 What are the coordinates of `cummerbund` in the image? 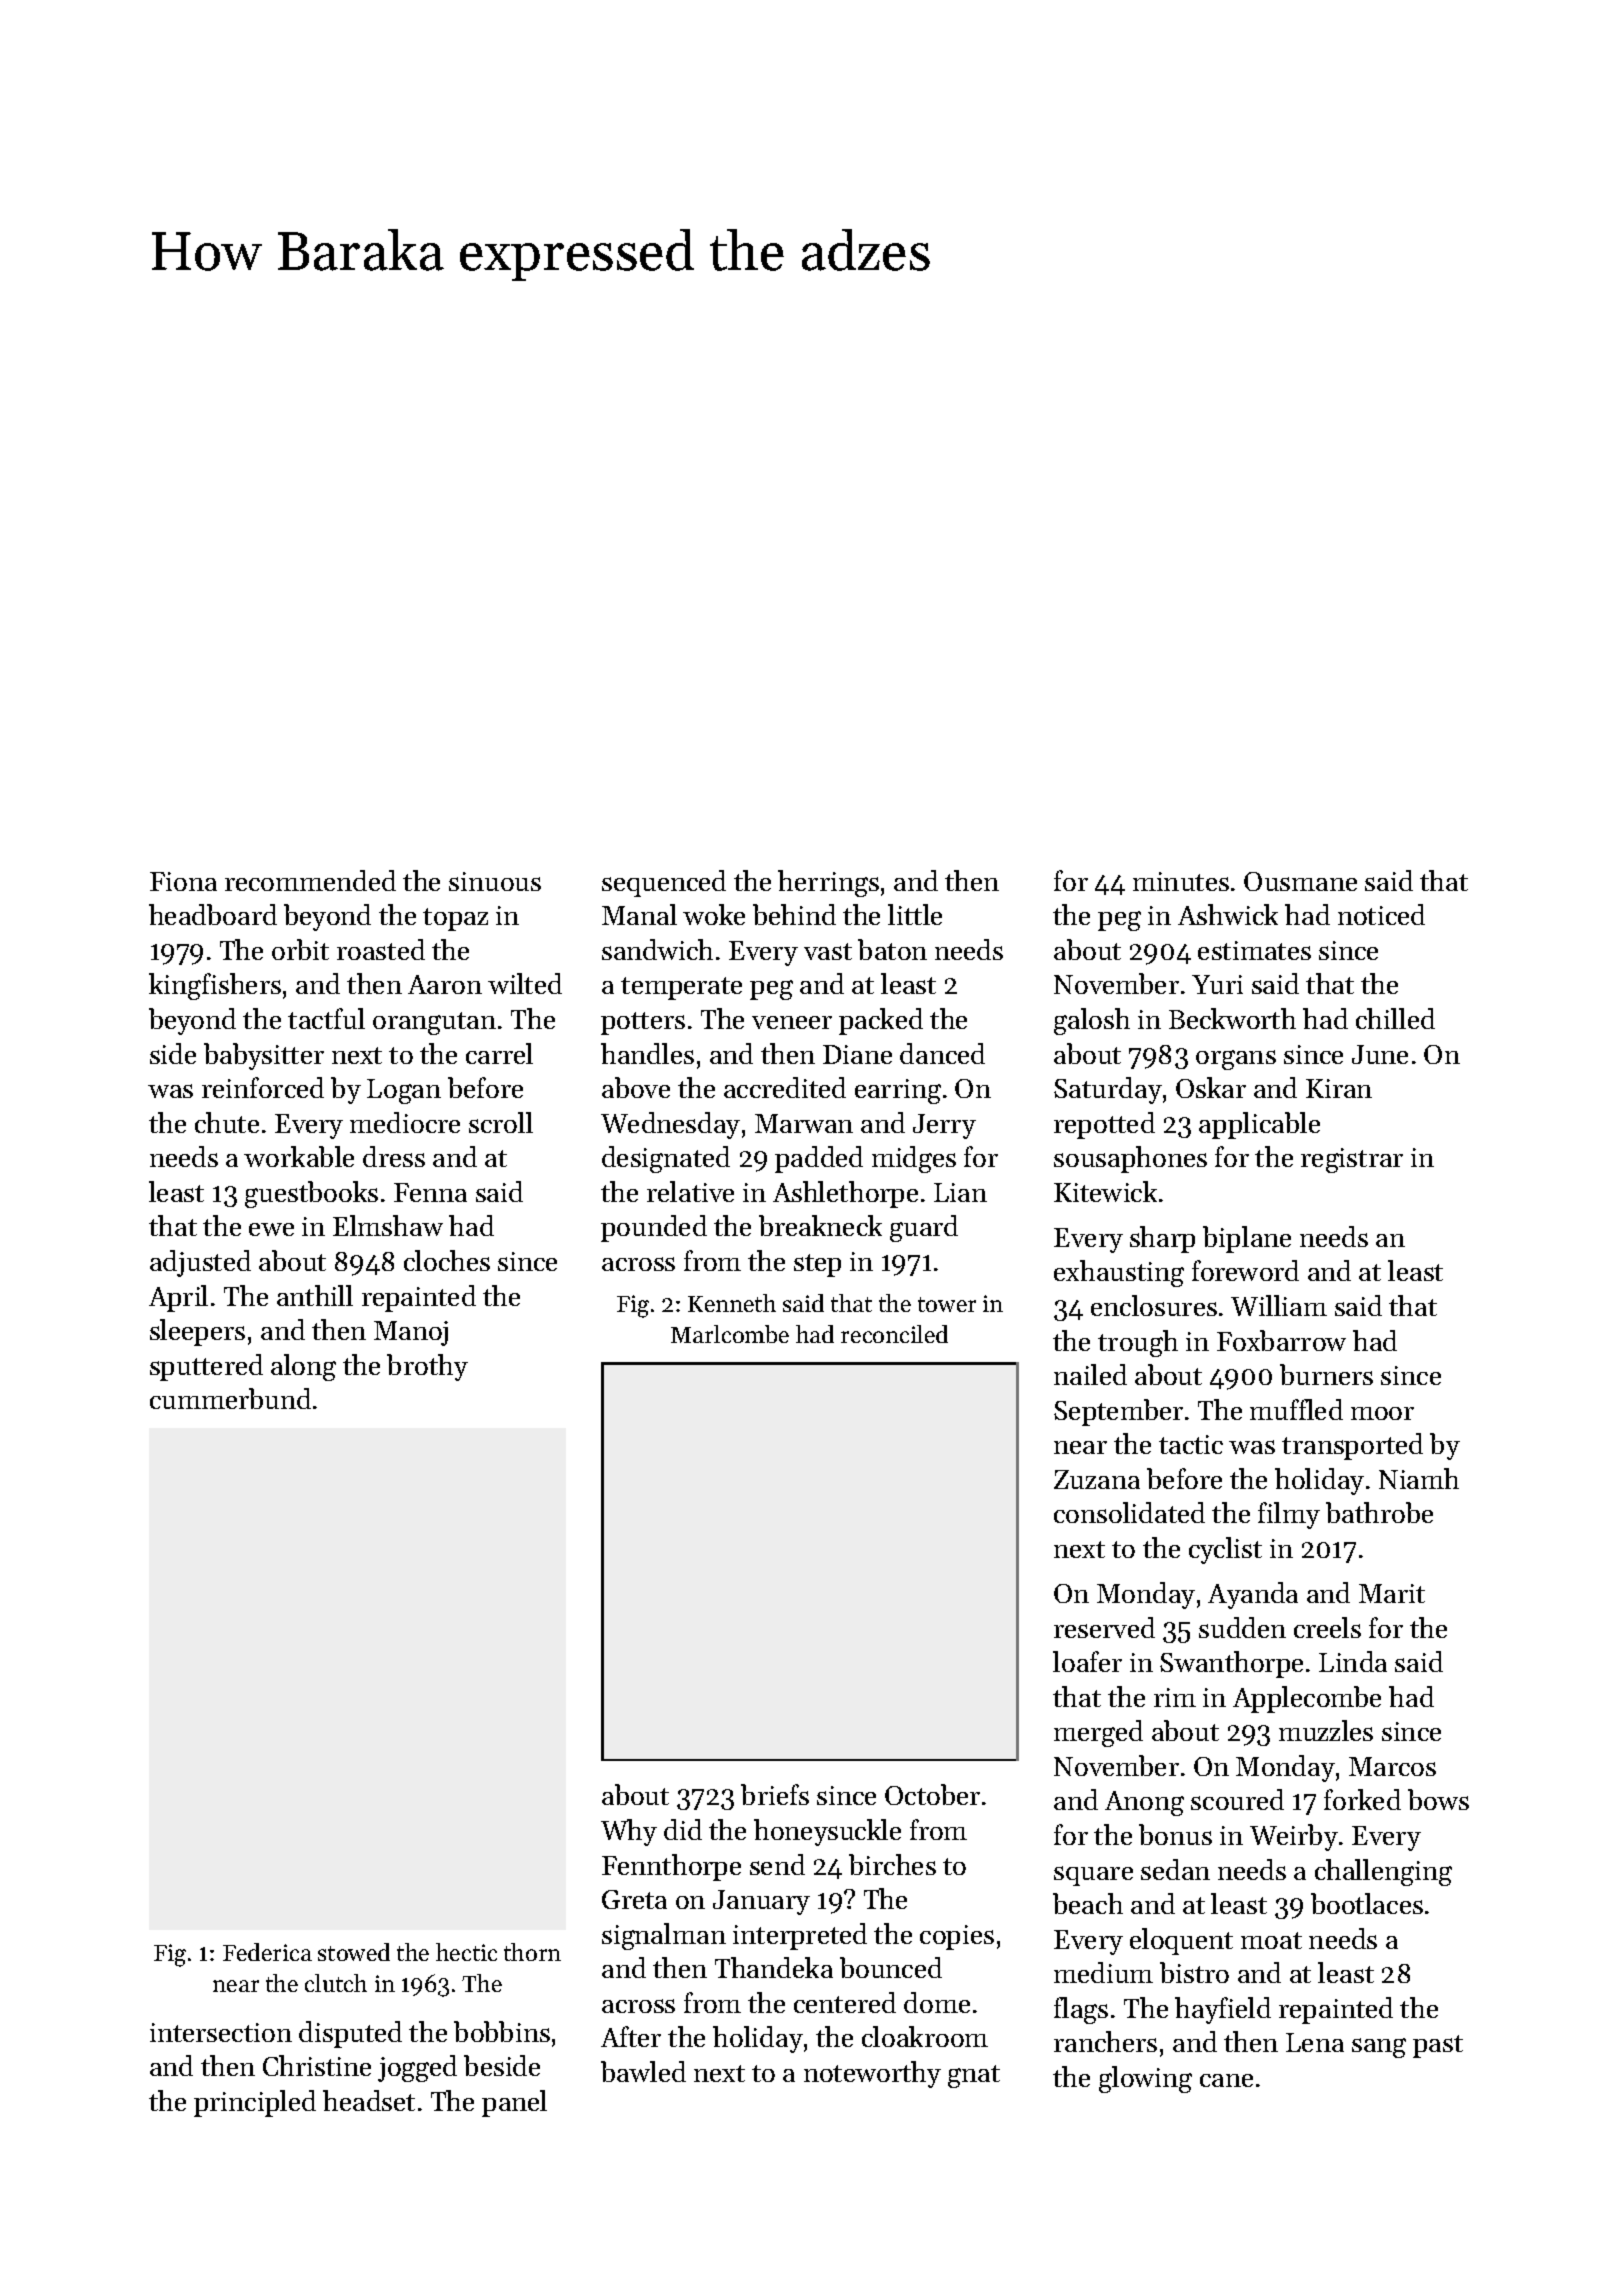 It's located at (230, 1398).
